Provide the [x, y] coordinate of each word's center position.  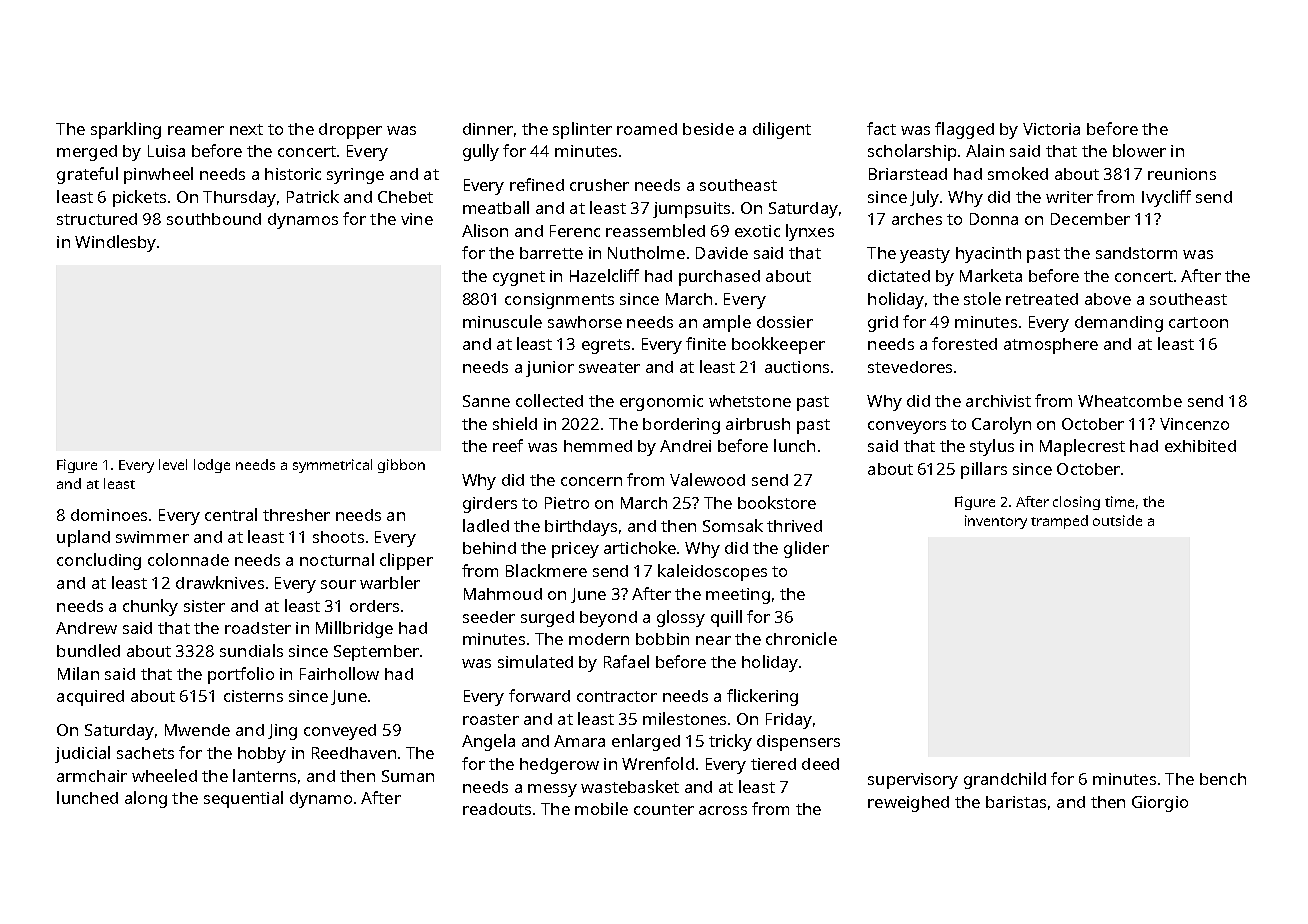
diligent [782, 130]
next [246, 129]
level [173, 464]
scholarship [912, 152]
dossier [785, 322]
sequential [243, 799]
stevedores [910, 367]
